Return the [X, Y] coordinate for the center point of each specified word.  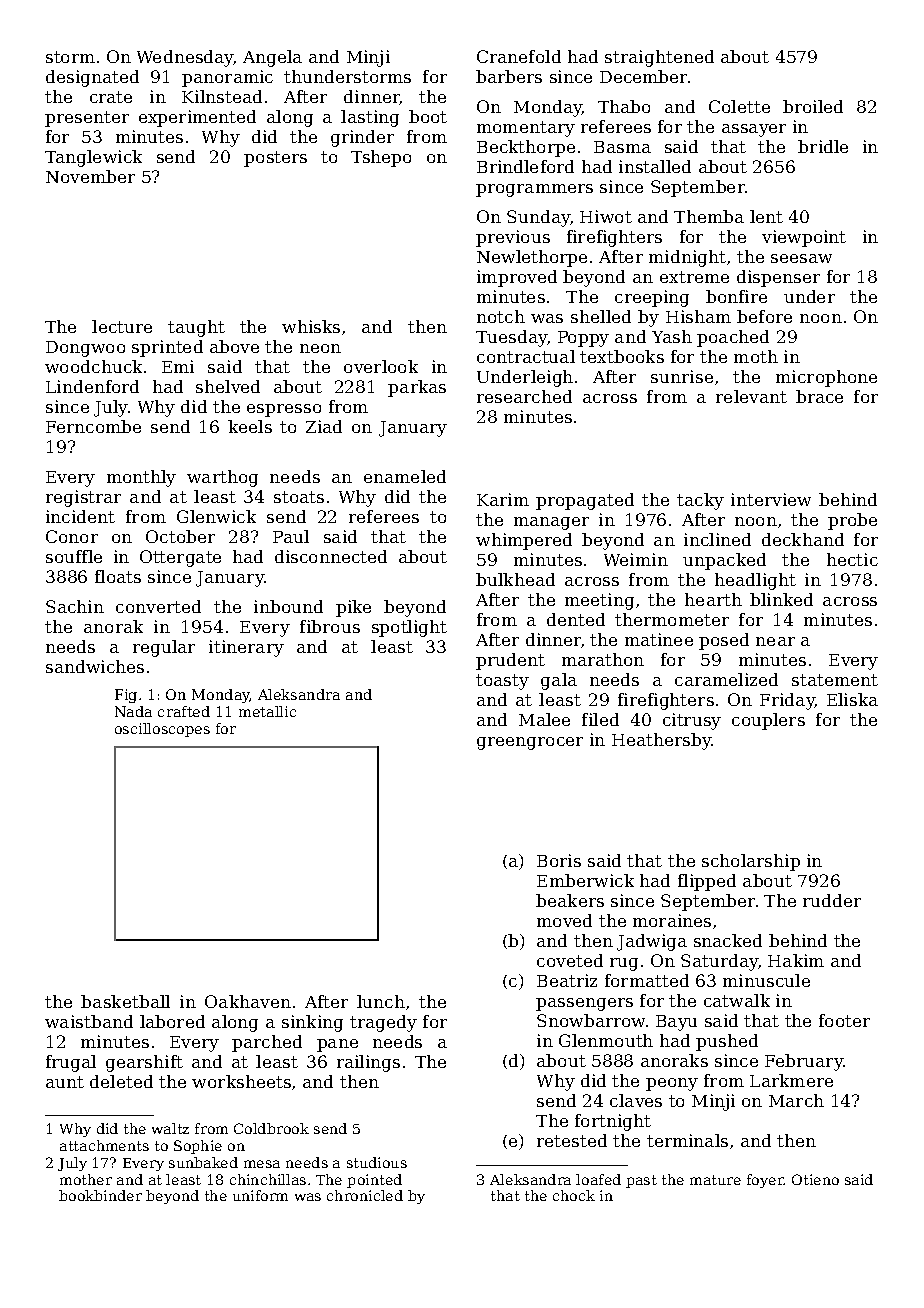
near [775, 641]
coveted [570, 960]
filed [600, 719]
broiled [813, 106]
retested [572, 1140]
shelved [228, 386]
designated [92, 78]
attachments [104, 1145]
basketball [125, 1001]
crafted [184, 711]
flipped [707, 882]
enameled [405, 476]
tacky [700, 501]
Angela [272, 58]
